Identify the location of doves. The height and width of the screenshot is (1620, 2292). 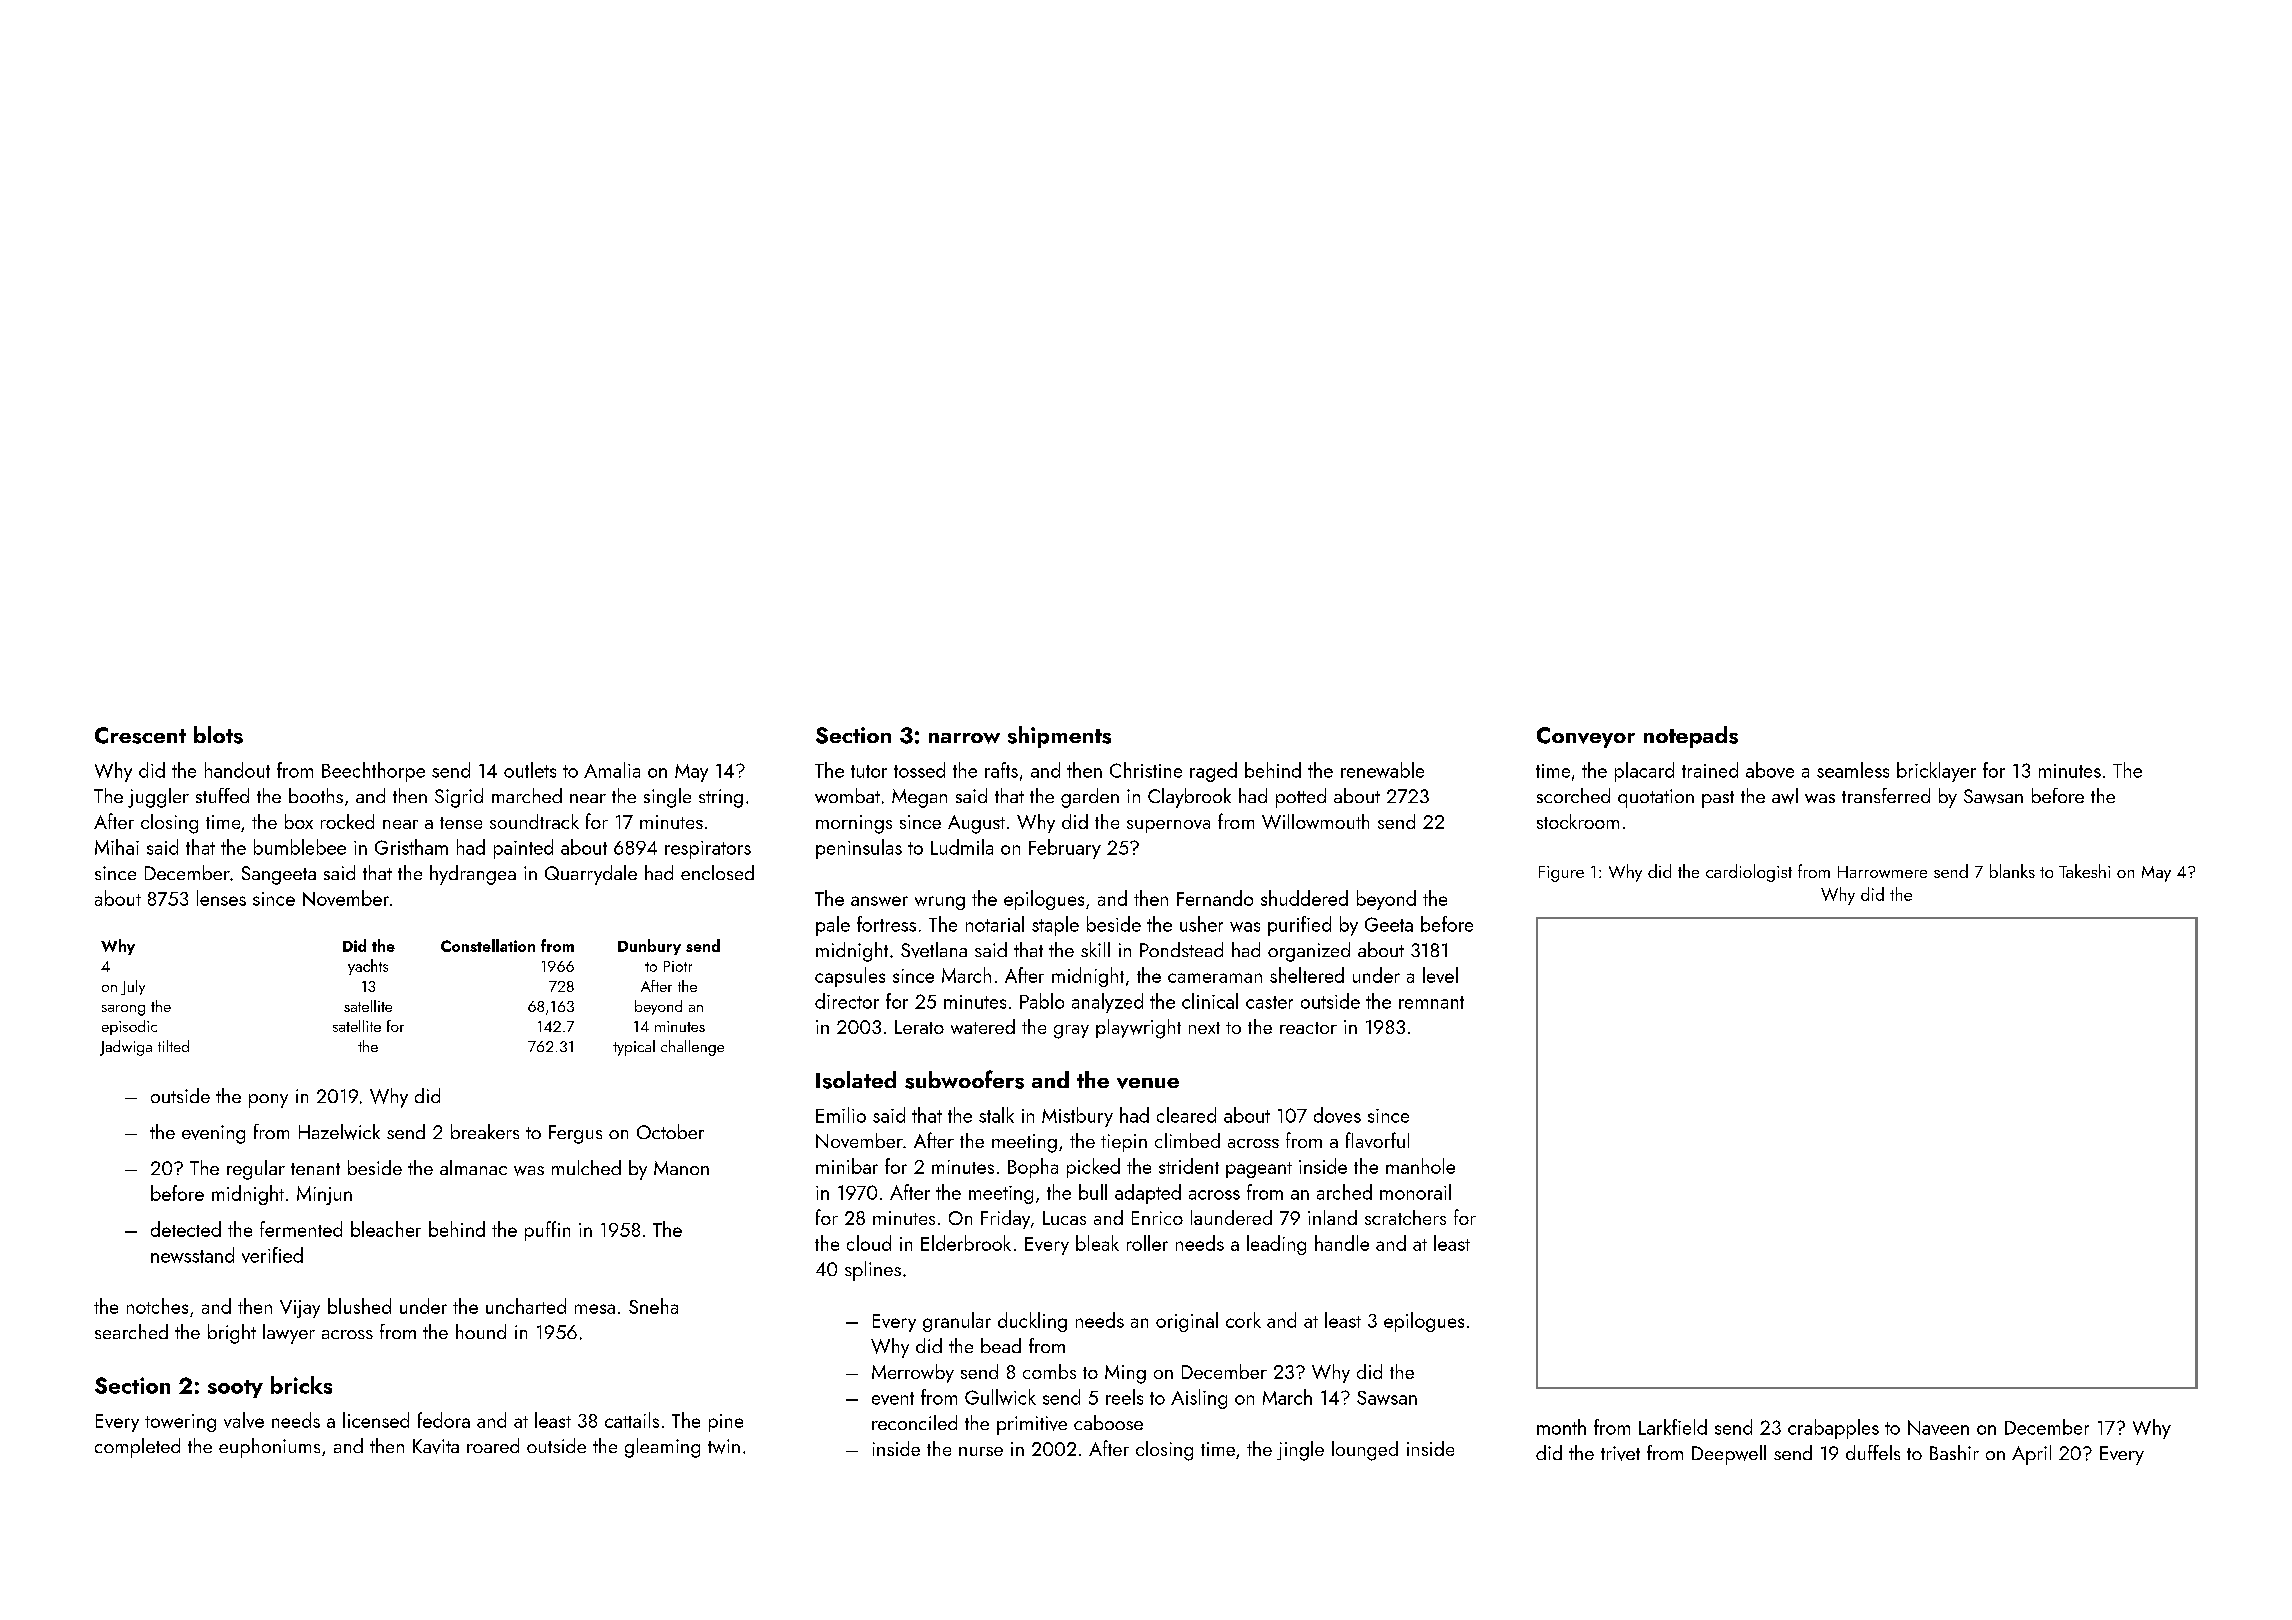
(1337, 1115).
